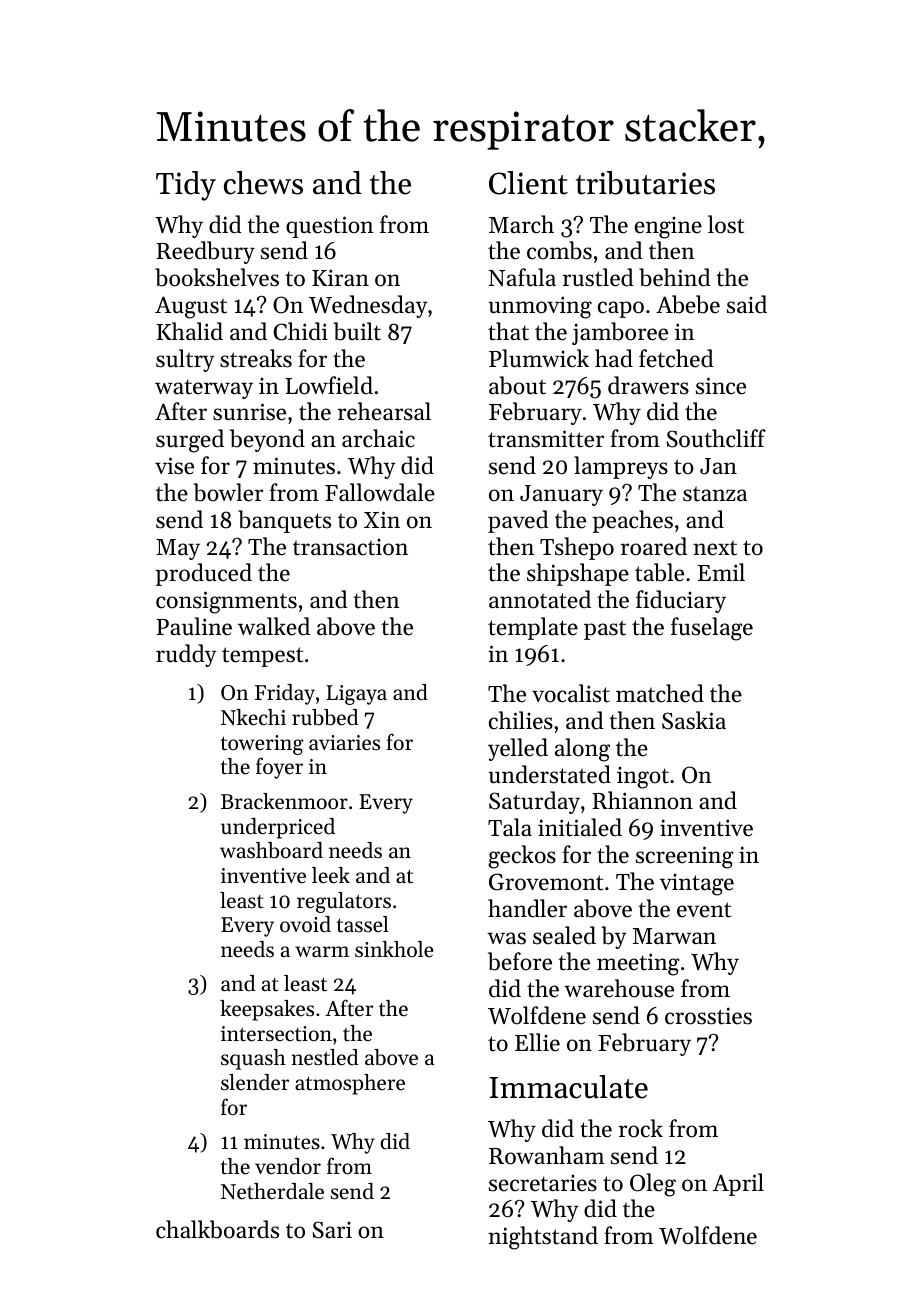 Image resolution: width=924 pixels, height=1311 pixels. Describe the element at coordinates (394, 949) in the screenshot. I see `sinkhole` at that location.
